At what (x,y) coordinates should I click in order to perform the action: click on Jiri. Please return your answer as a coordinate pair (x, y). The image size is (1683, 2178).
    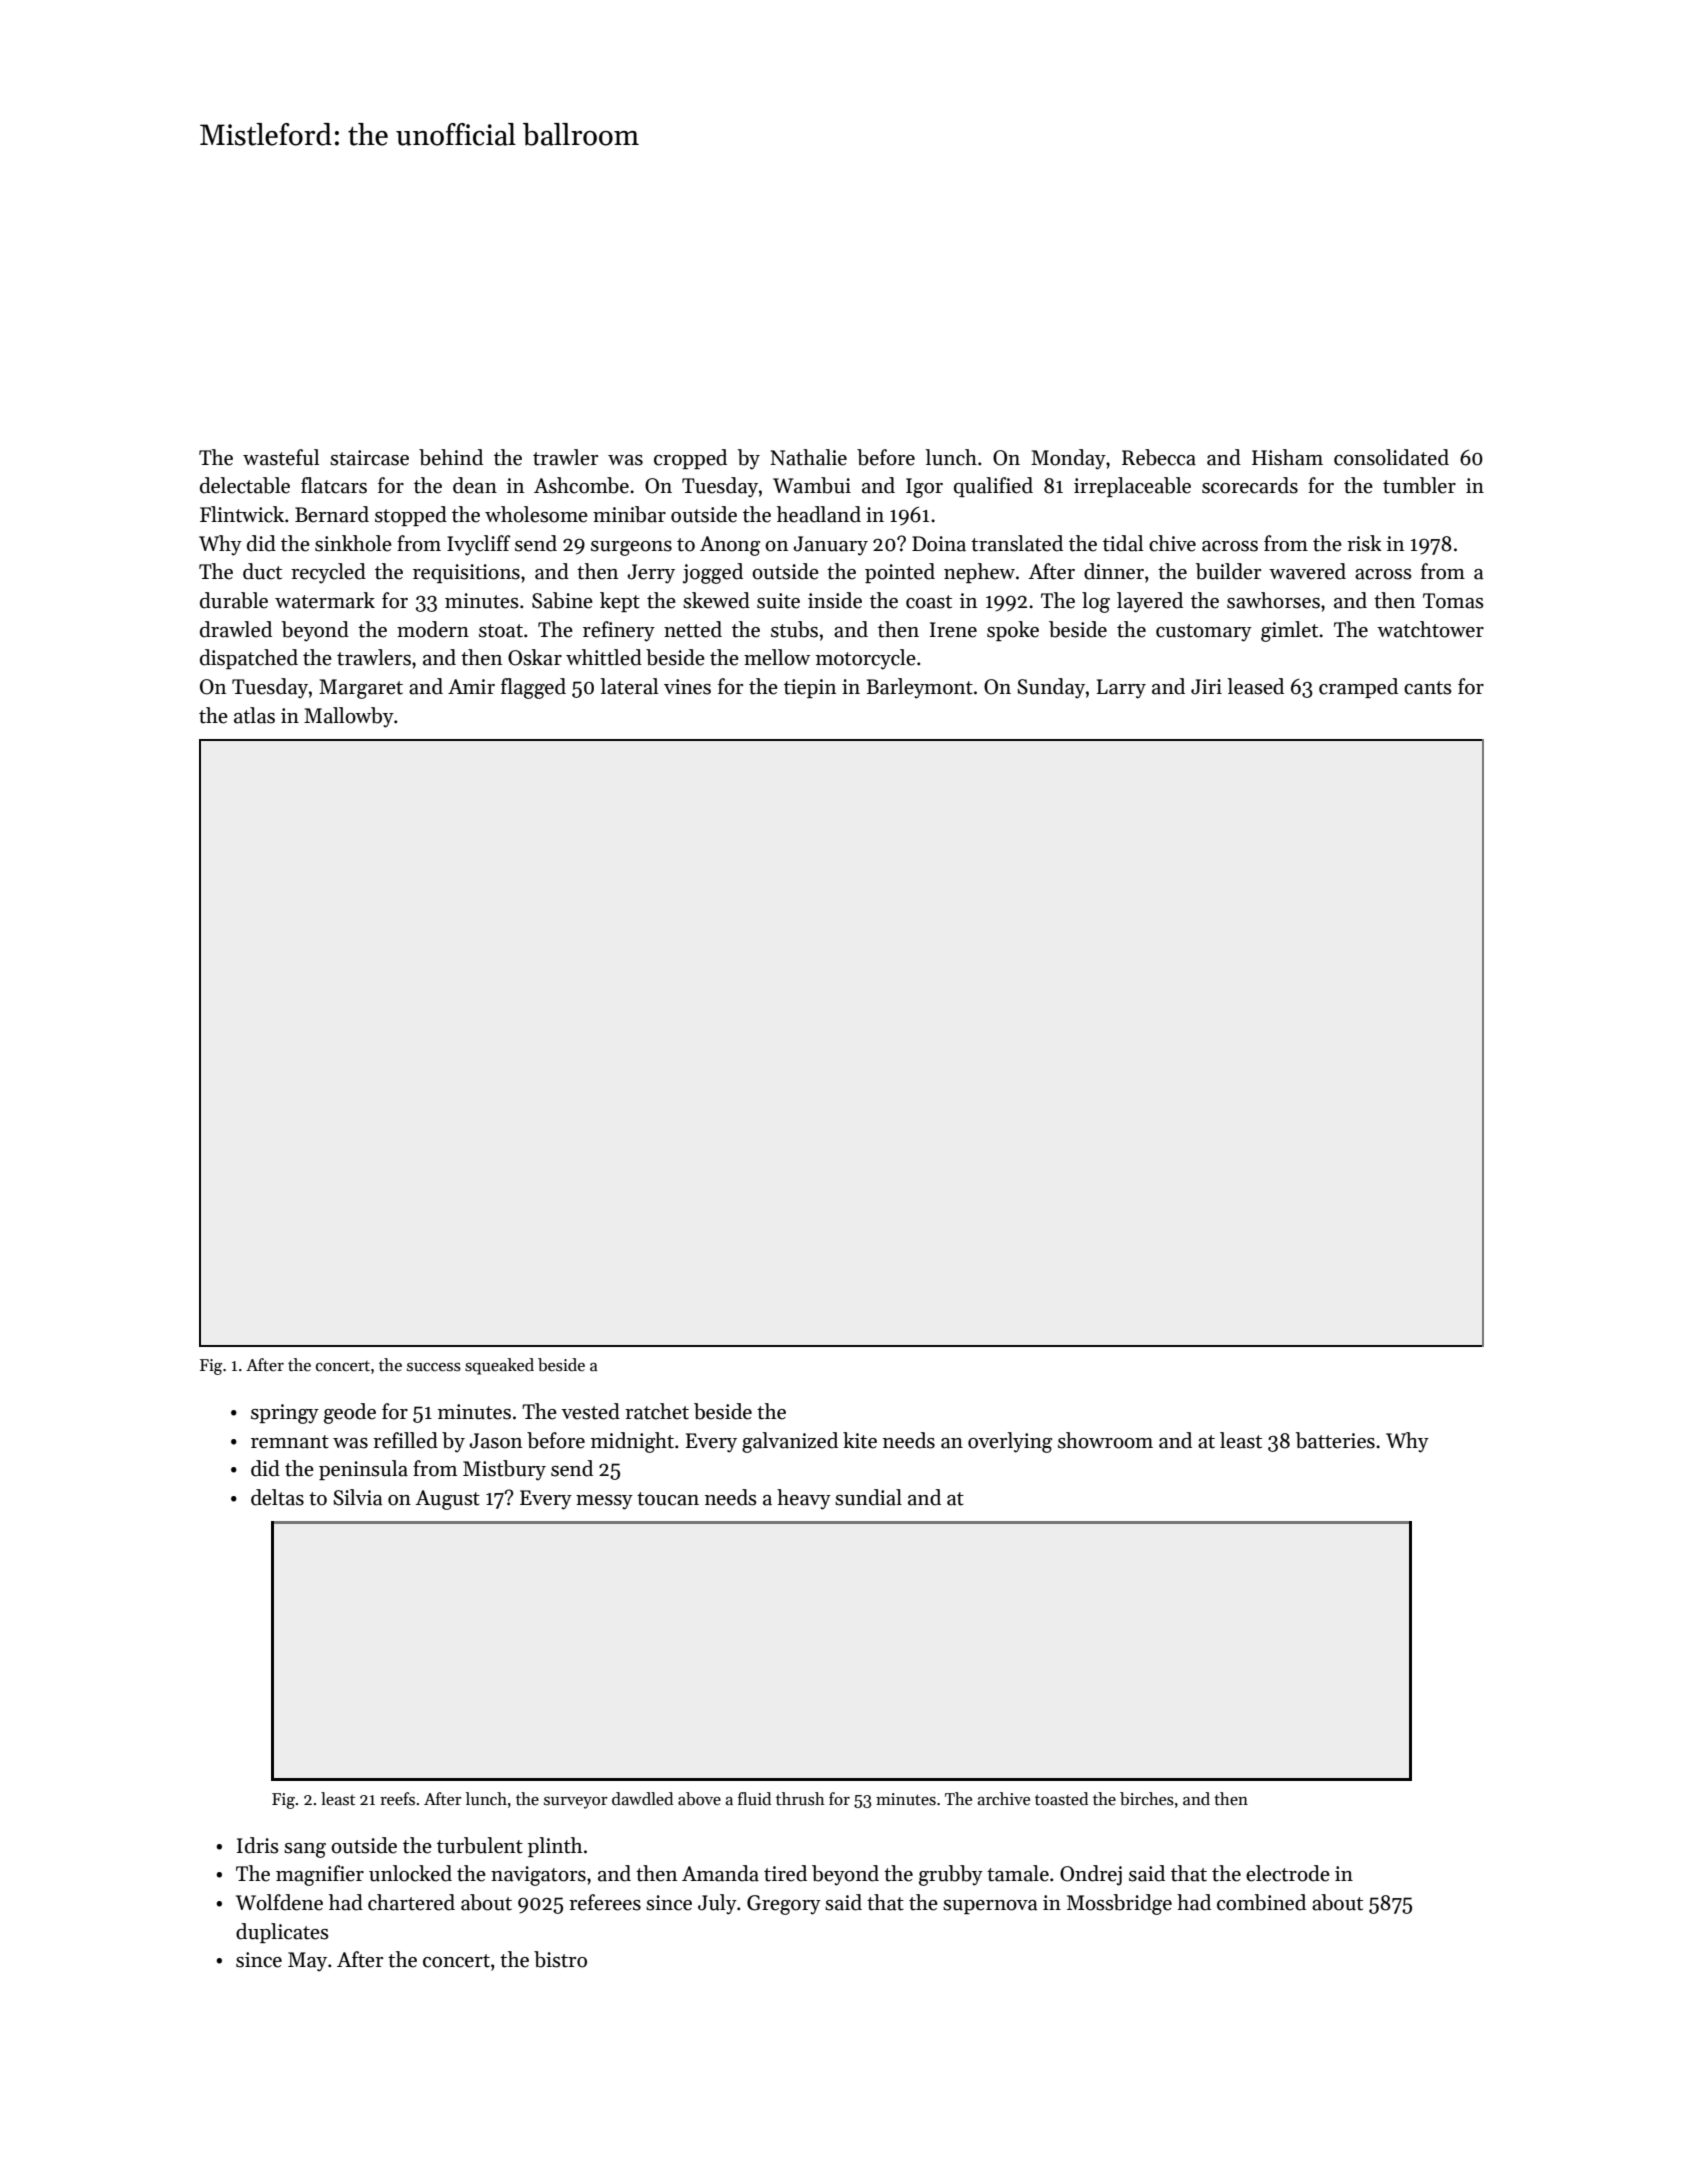
    Looking at the image, I should click on (1206, 687).
